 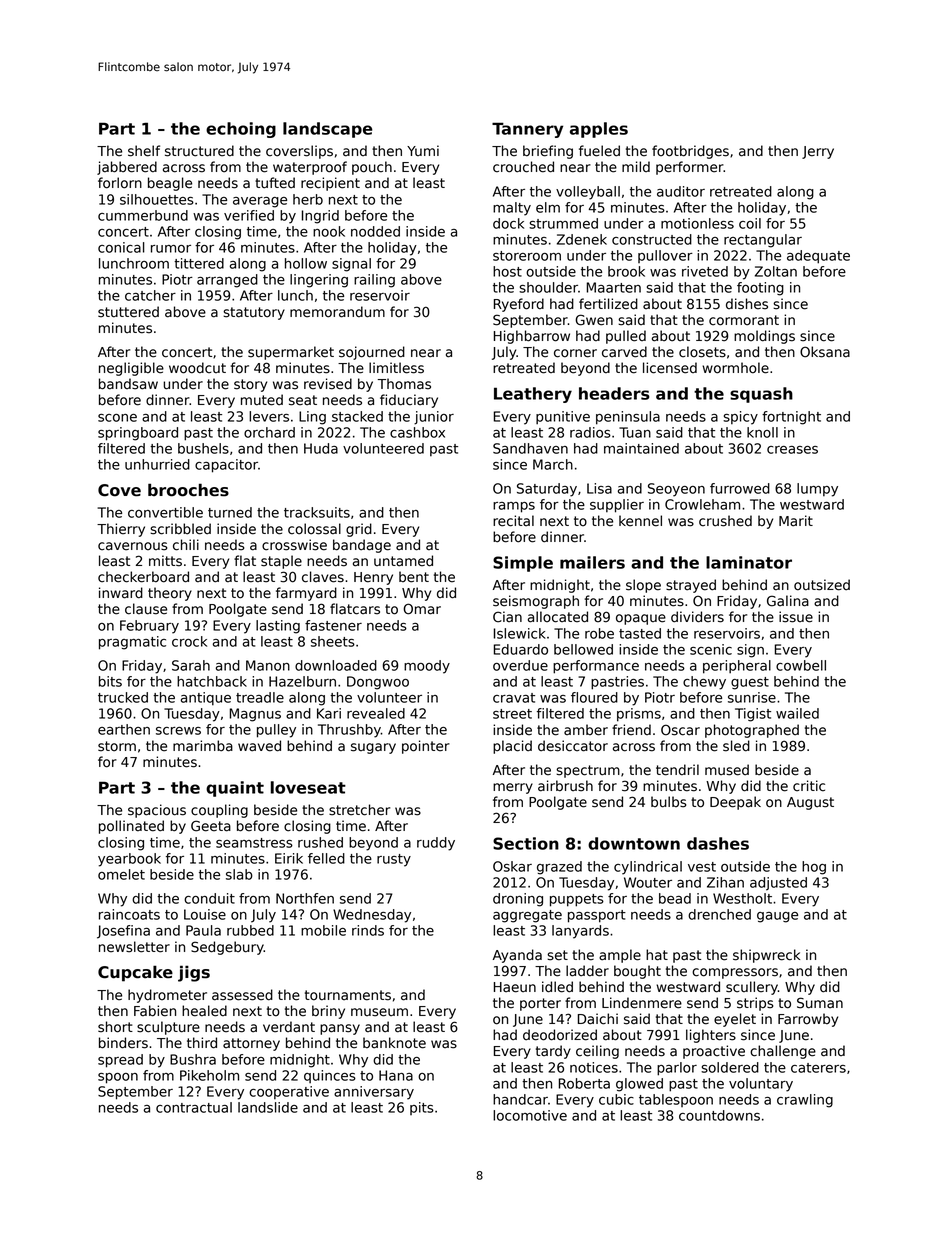 I want to click on attorney, so click(x=251, y=1044).
